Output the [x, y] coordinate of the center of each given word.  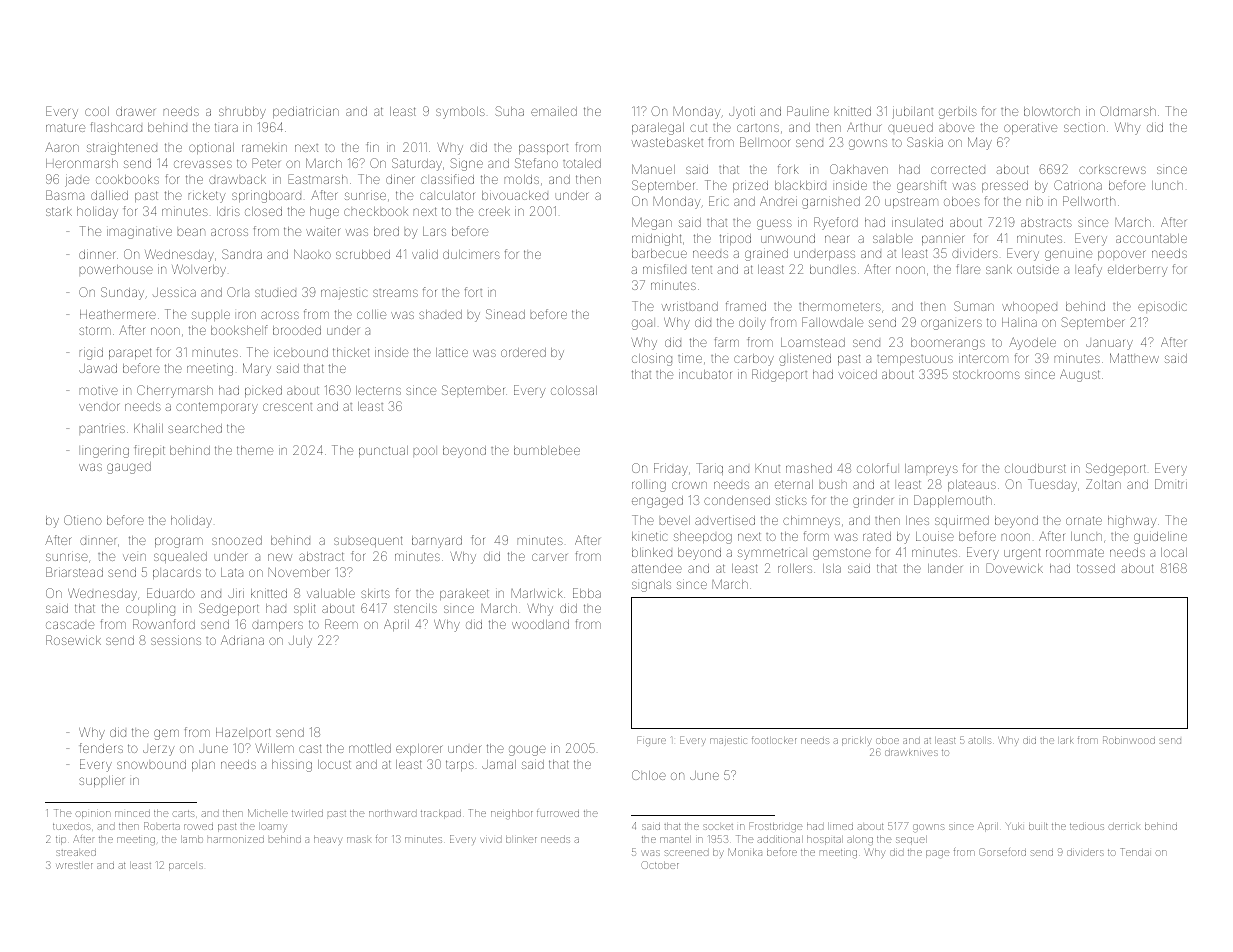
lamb [192, 839]
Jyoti [742, 113]
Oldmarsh [1128, 111]
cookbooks [127, 179]
